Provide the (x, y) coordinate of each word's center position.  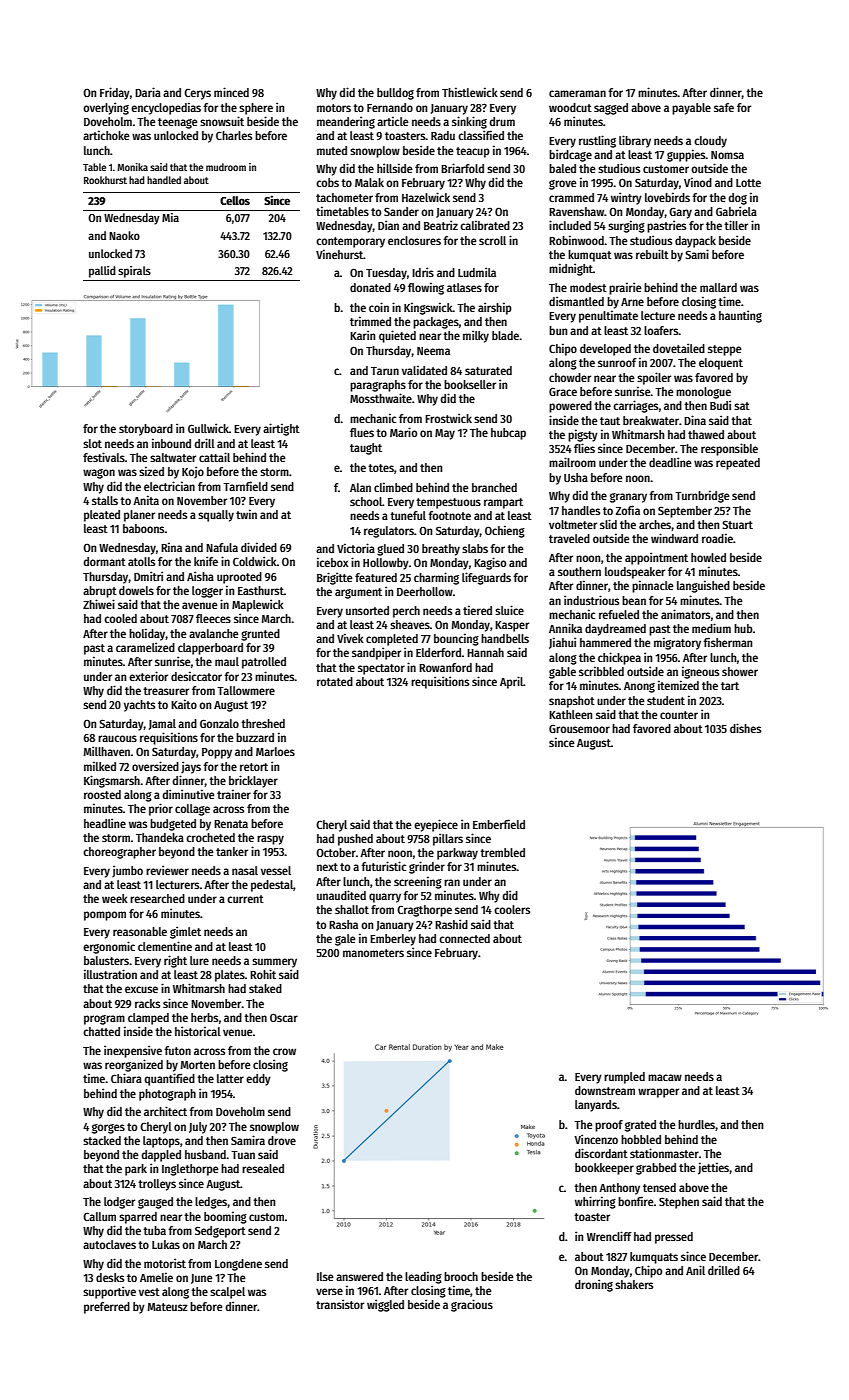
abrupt (100, 592)
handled (164, 180)
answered (359, 1276)
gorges (108, 1129)
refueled (619, 614)
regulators (389, 532)
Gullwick (208, 428)
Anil (695, 1270)
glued (390, 550)
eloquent (721, 364)
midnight (571, 269)
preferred (107, 1308)
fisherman (727, 642)
